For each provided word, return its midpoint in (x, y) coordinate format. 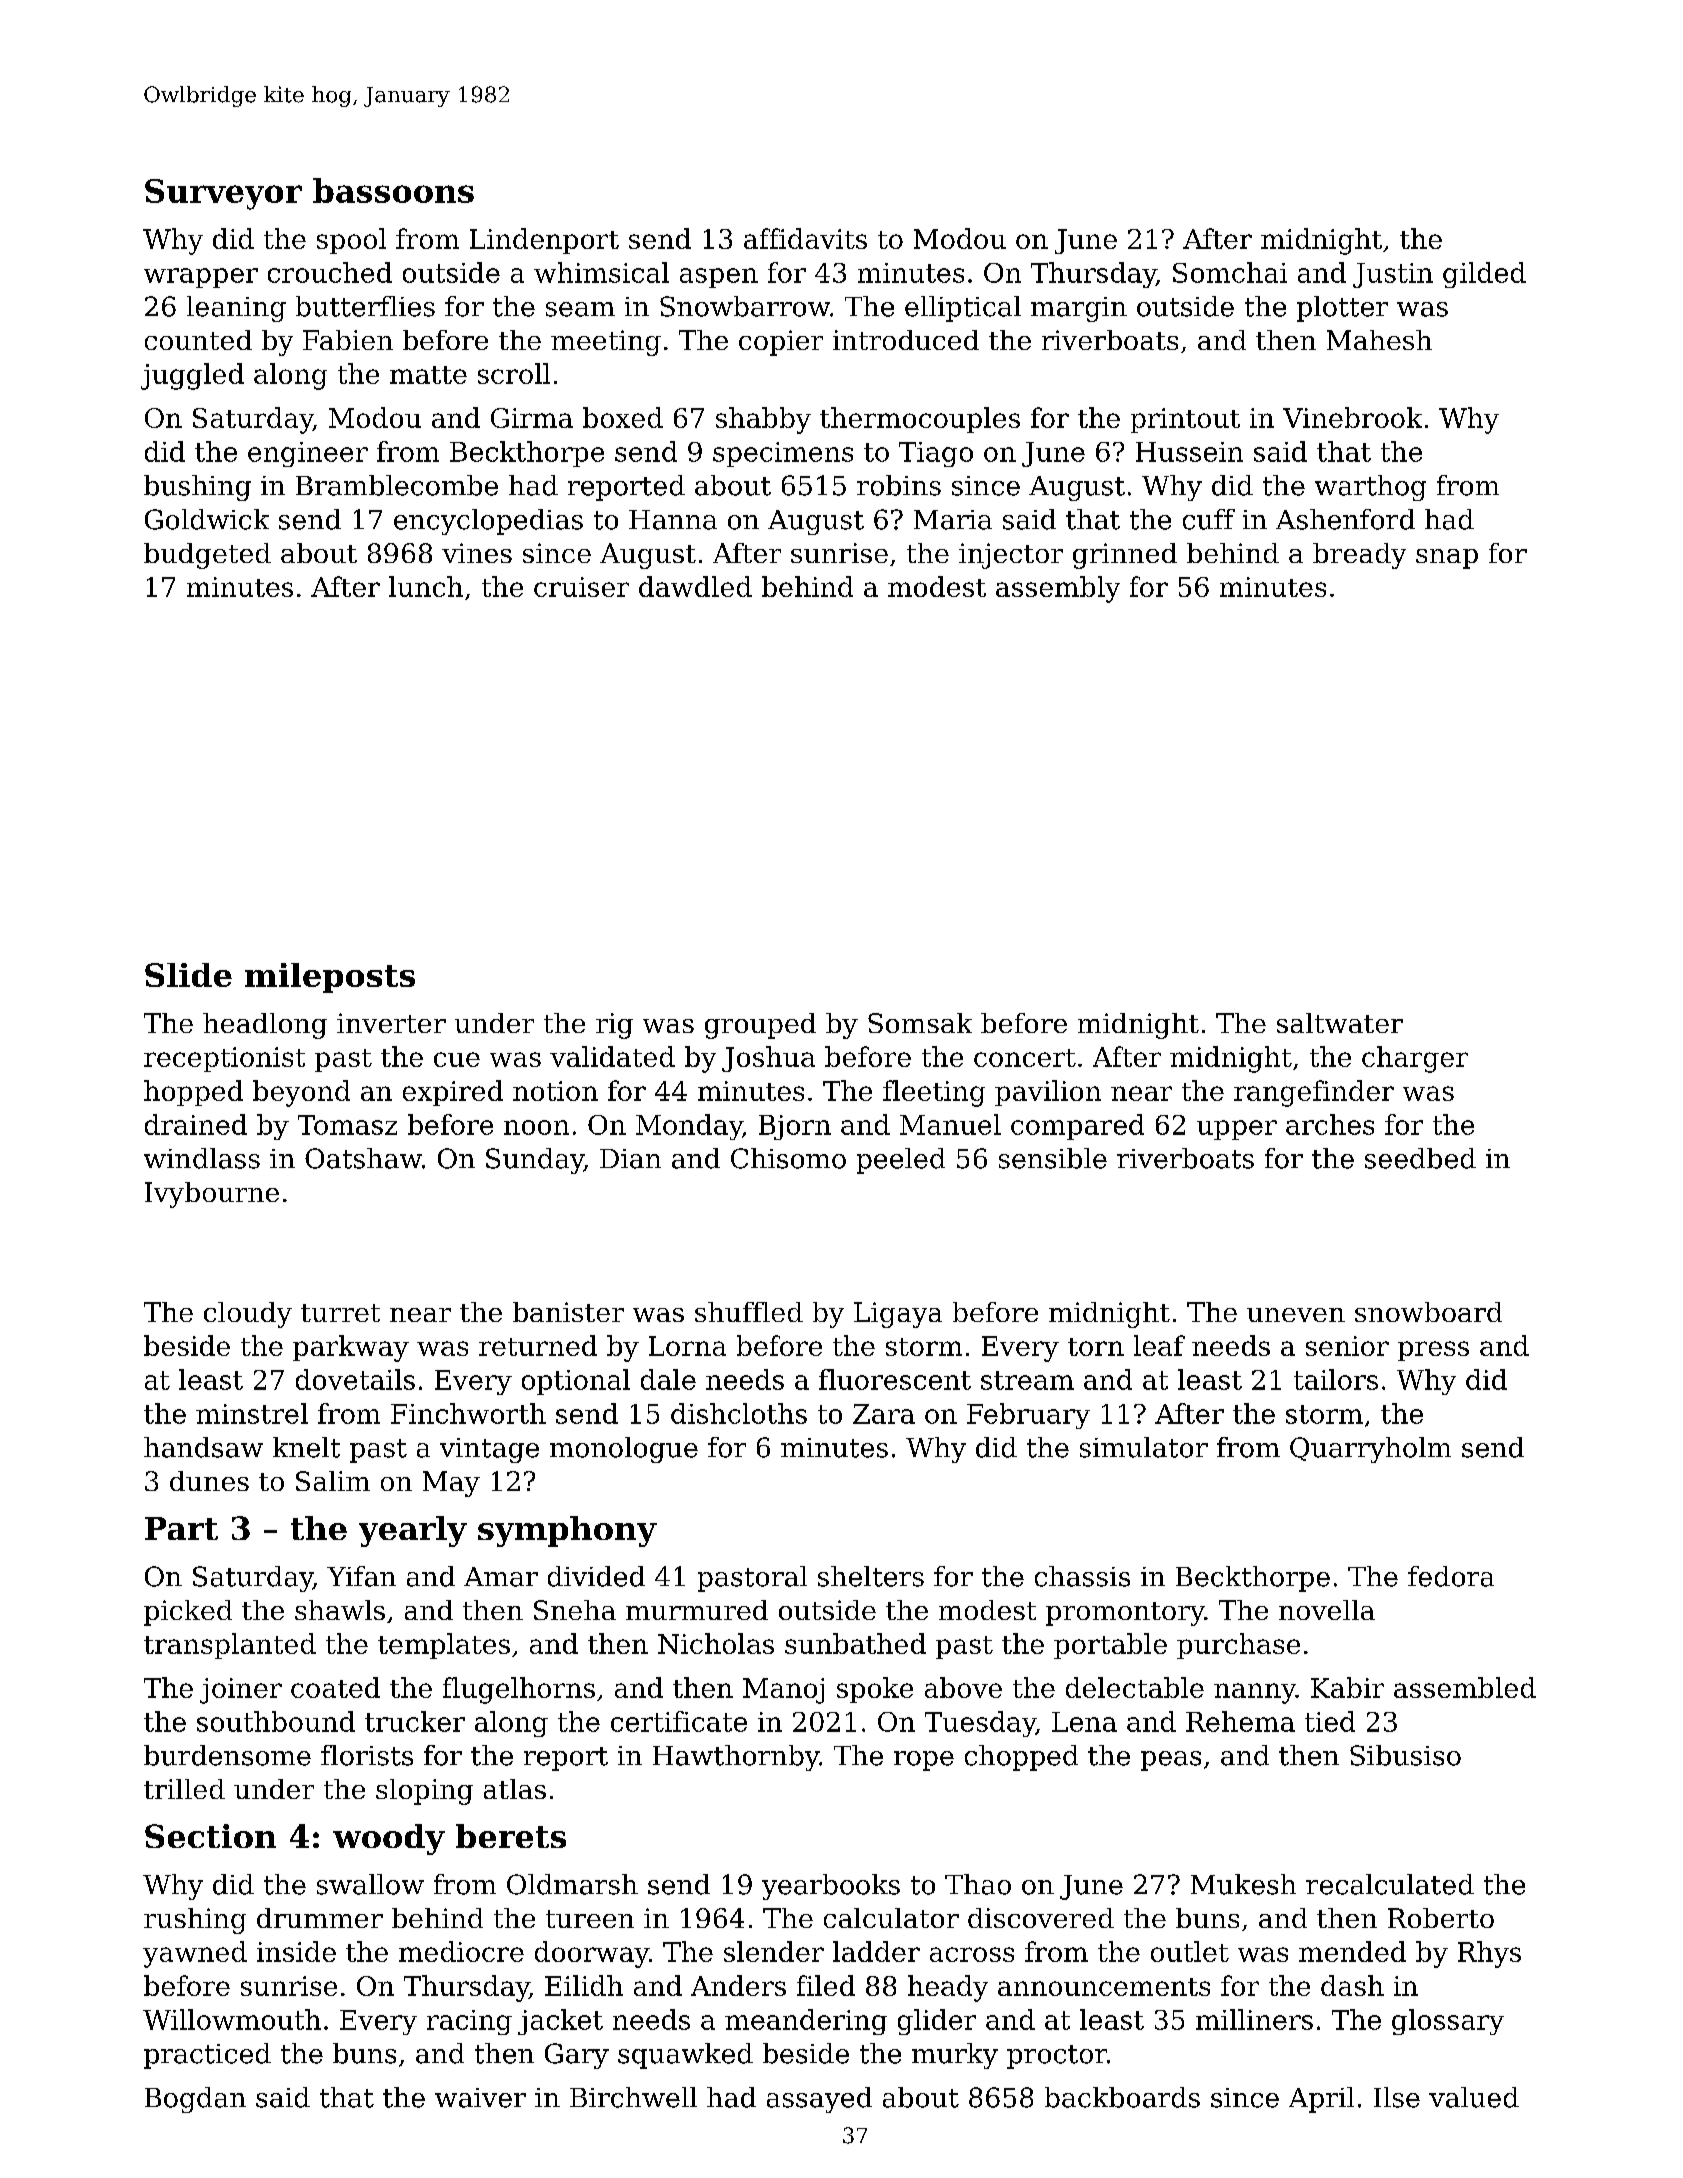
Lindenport (544, 241)
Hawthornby (736, 1758)
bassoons (393, 190)
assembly (1058, 589)
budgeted (207, 556)
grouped (760, 1026)
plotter (1342, 309)
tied (1330, 1721)
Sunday (535, 1161)
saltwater (1340, 1023)
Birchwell (633, 2097)
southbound (276, 1721)
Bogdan (195, 2100)
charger (1415, 1059)
